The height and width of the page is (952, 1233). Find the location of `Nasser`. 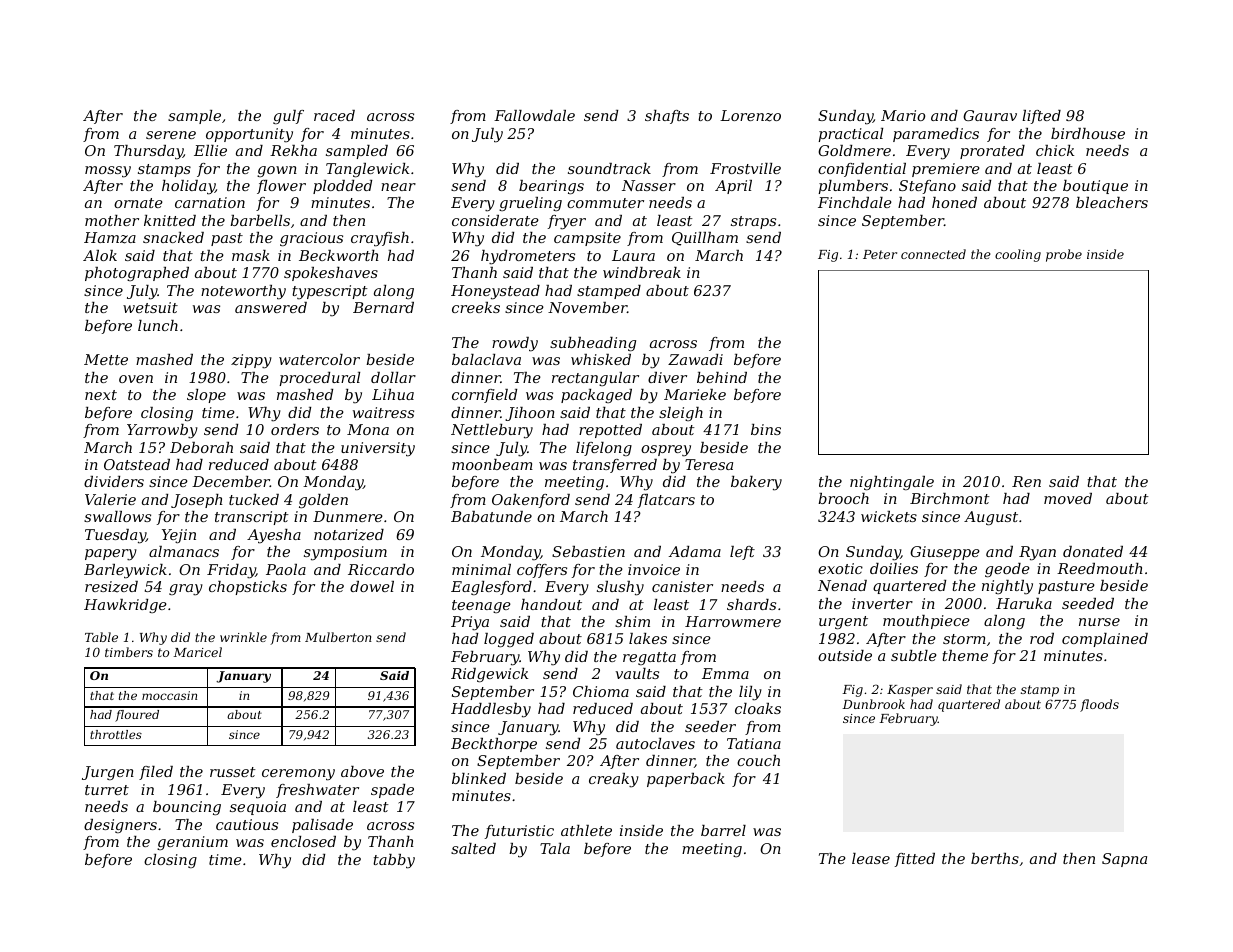

Nasser is located at coordinates (649, 185).
